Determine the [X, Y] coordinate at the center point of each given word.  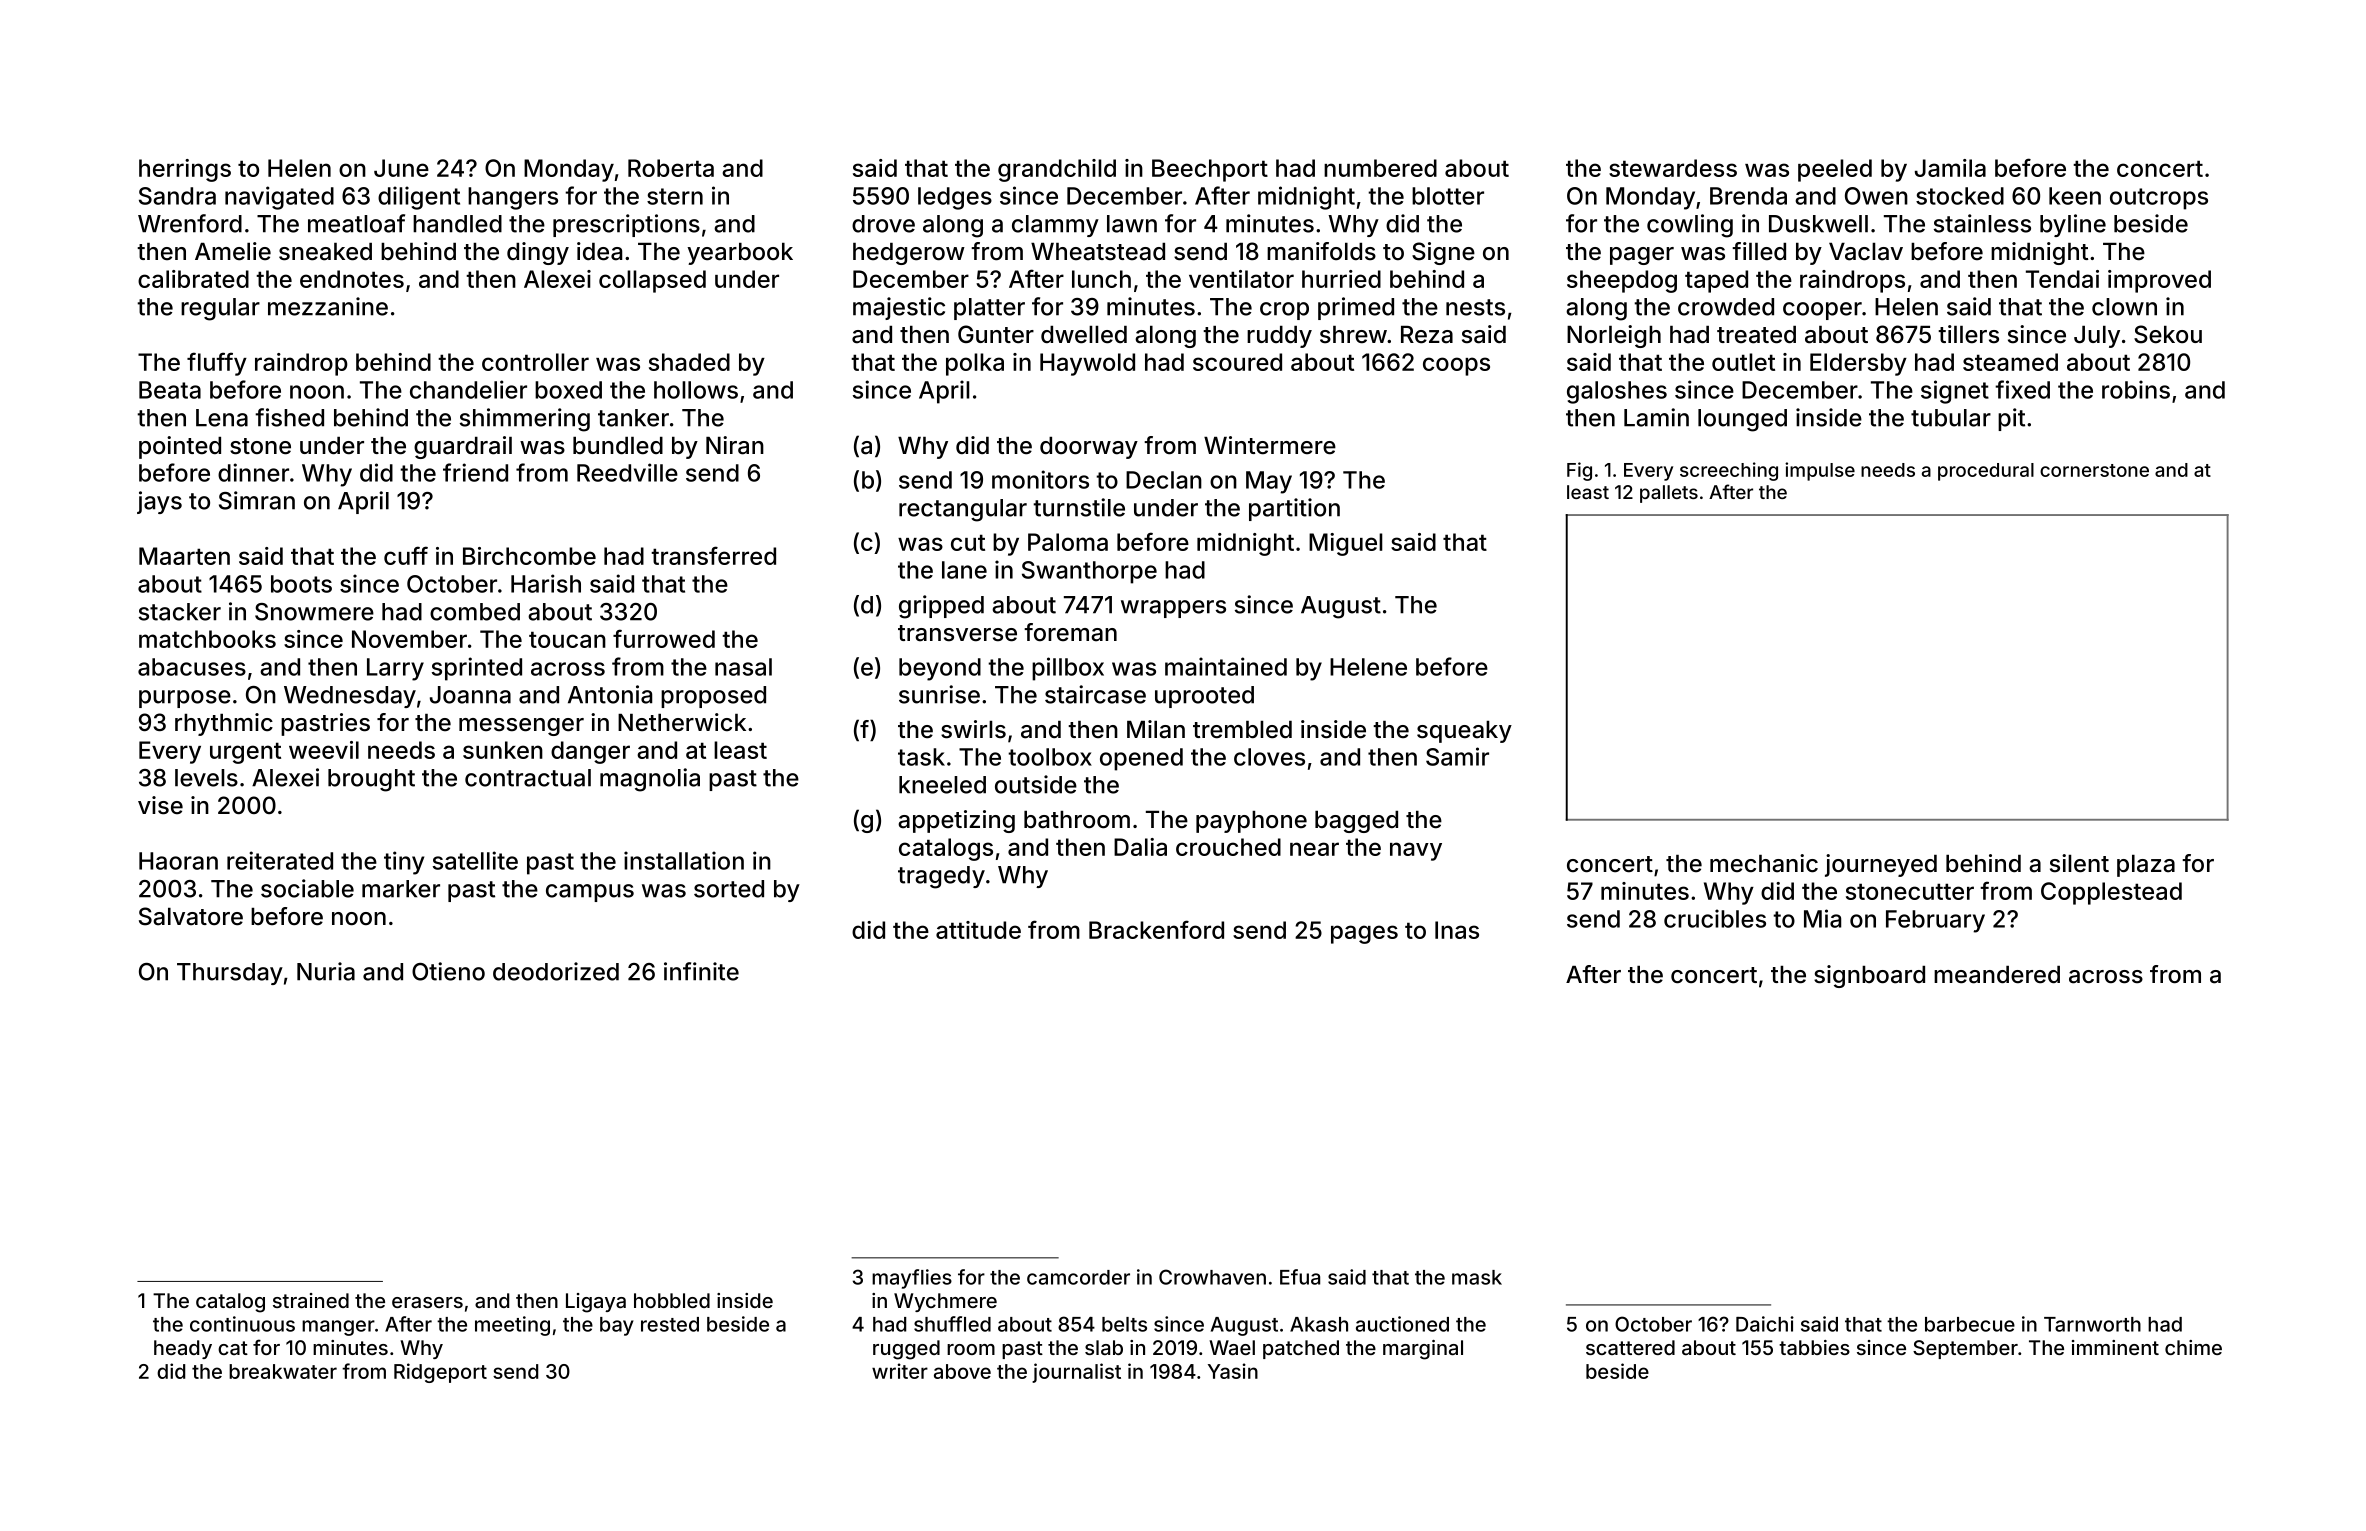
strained [311, 1300]
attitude [978, 930]
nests [1475, 307]
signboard [1869, 976]
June [401, 168]
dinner [253, 472]
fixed [2022, 389]
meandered [1997, 975]
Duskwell [1818, 224]
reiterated [280, 860]
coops [1456, 366]
